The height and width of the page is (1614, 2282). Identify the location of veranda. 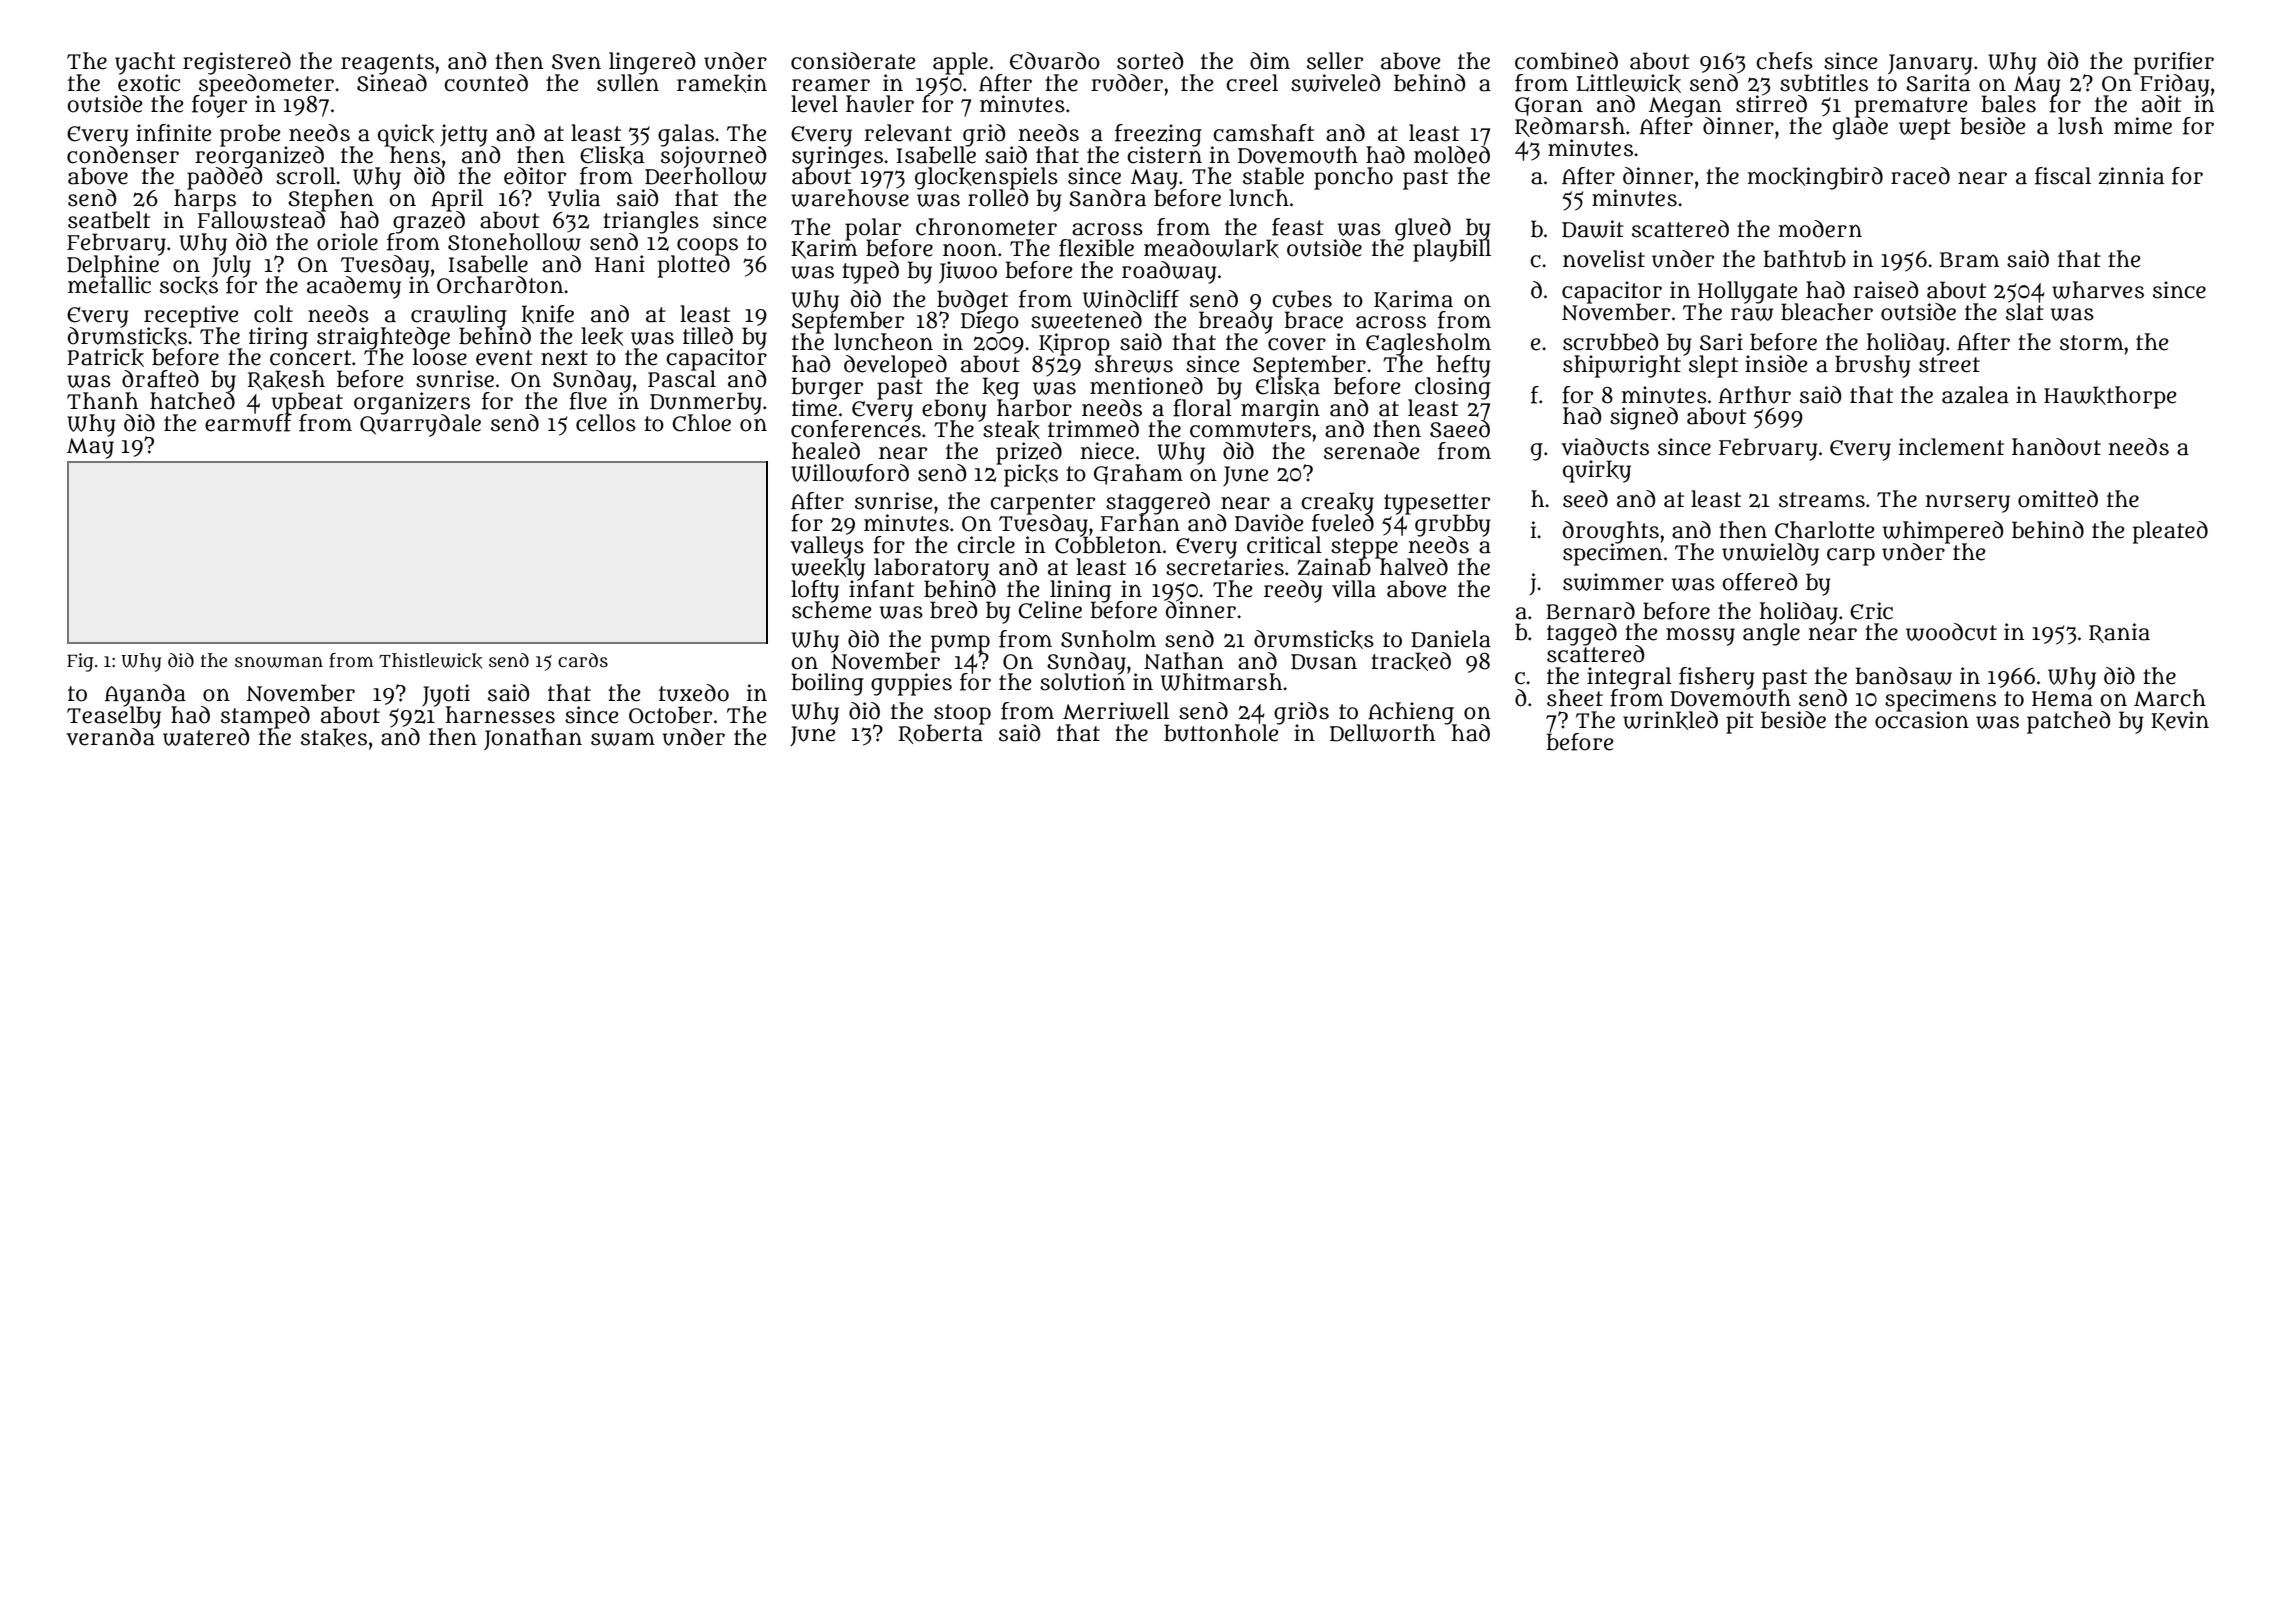
(110, 737).
